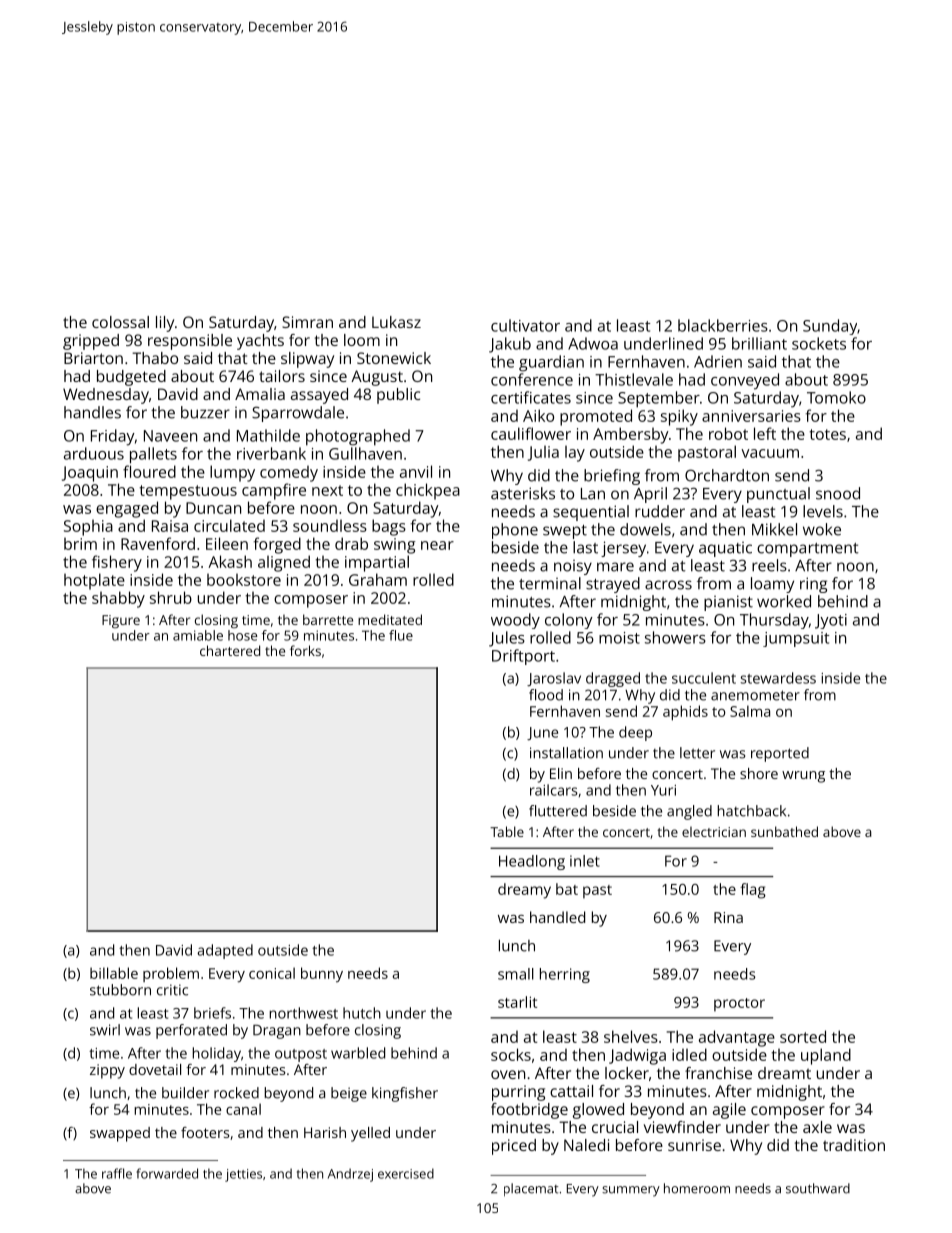  Describe the element at coordinates (694, 1145) in the screenshot. I see `sunrise` at that location.
